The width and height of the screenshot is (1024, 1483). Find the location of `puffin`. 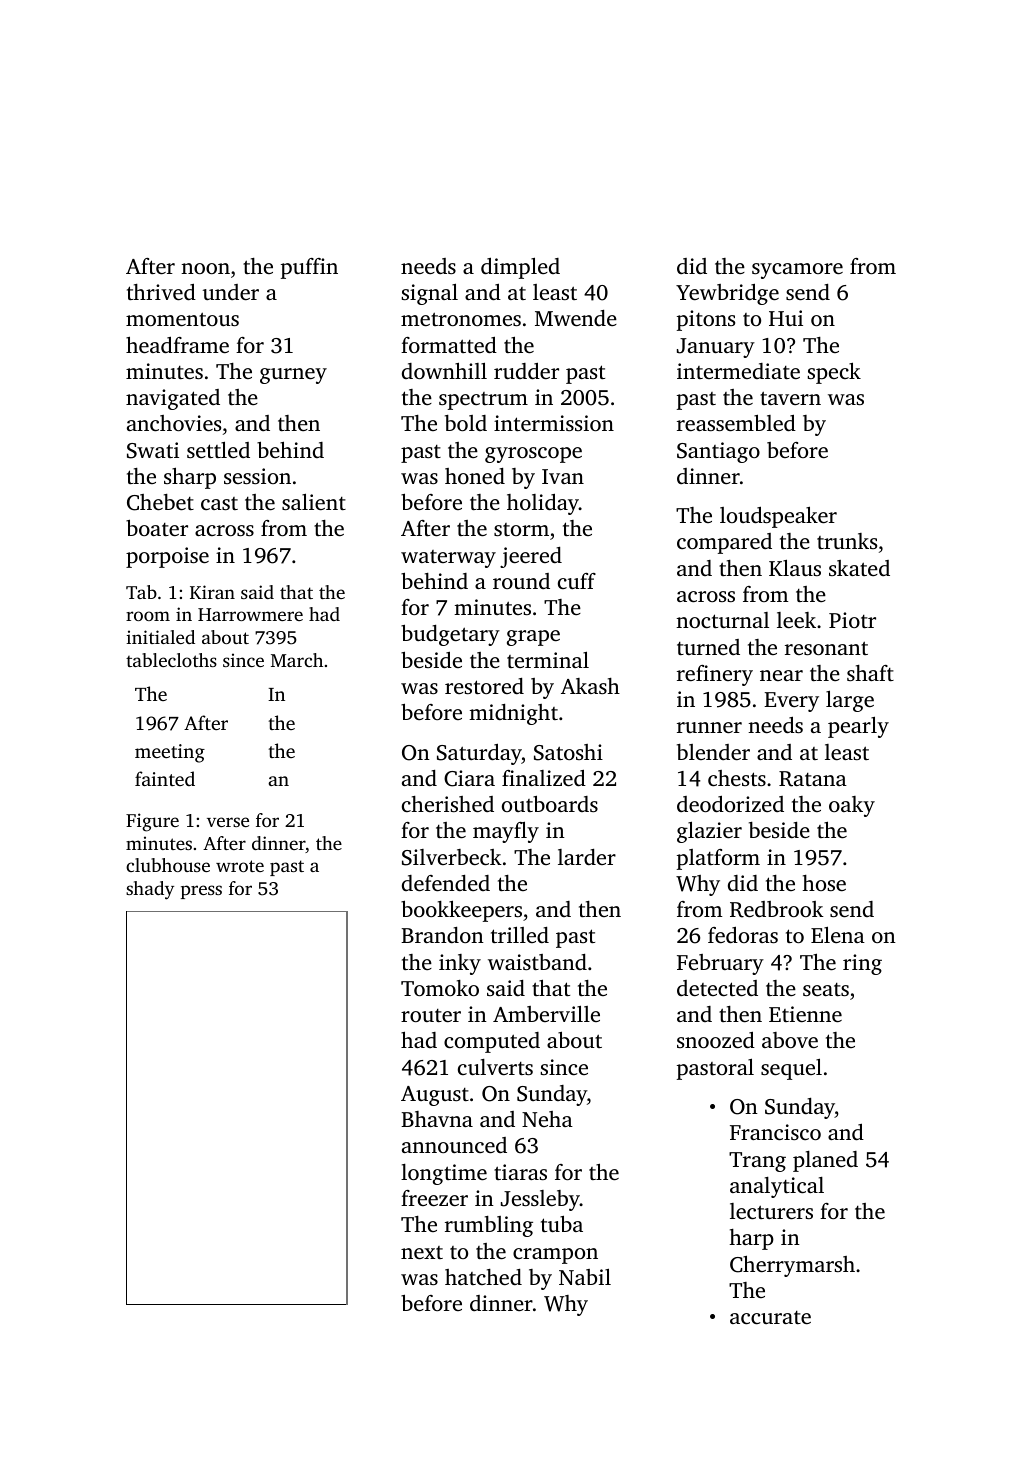

puffin is located at coordinates (309, 268).
